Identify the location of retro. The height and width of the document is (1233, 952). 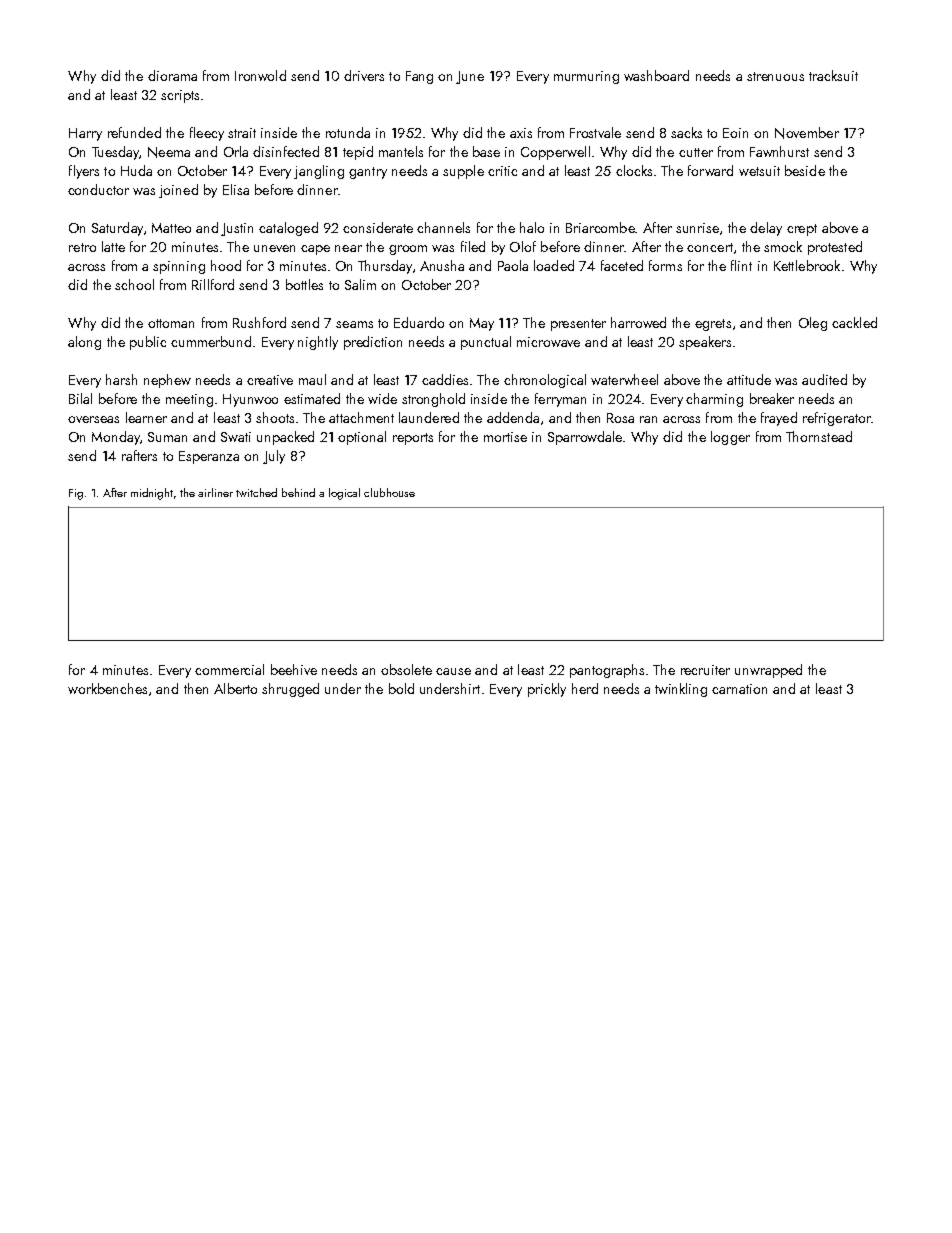
(82, 247).
